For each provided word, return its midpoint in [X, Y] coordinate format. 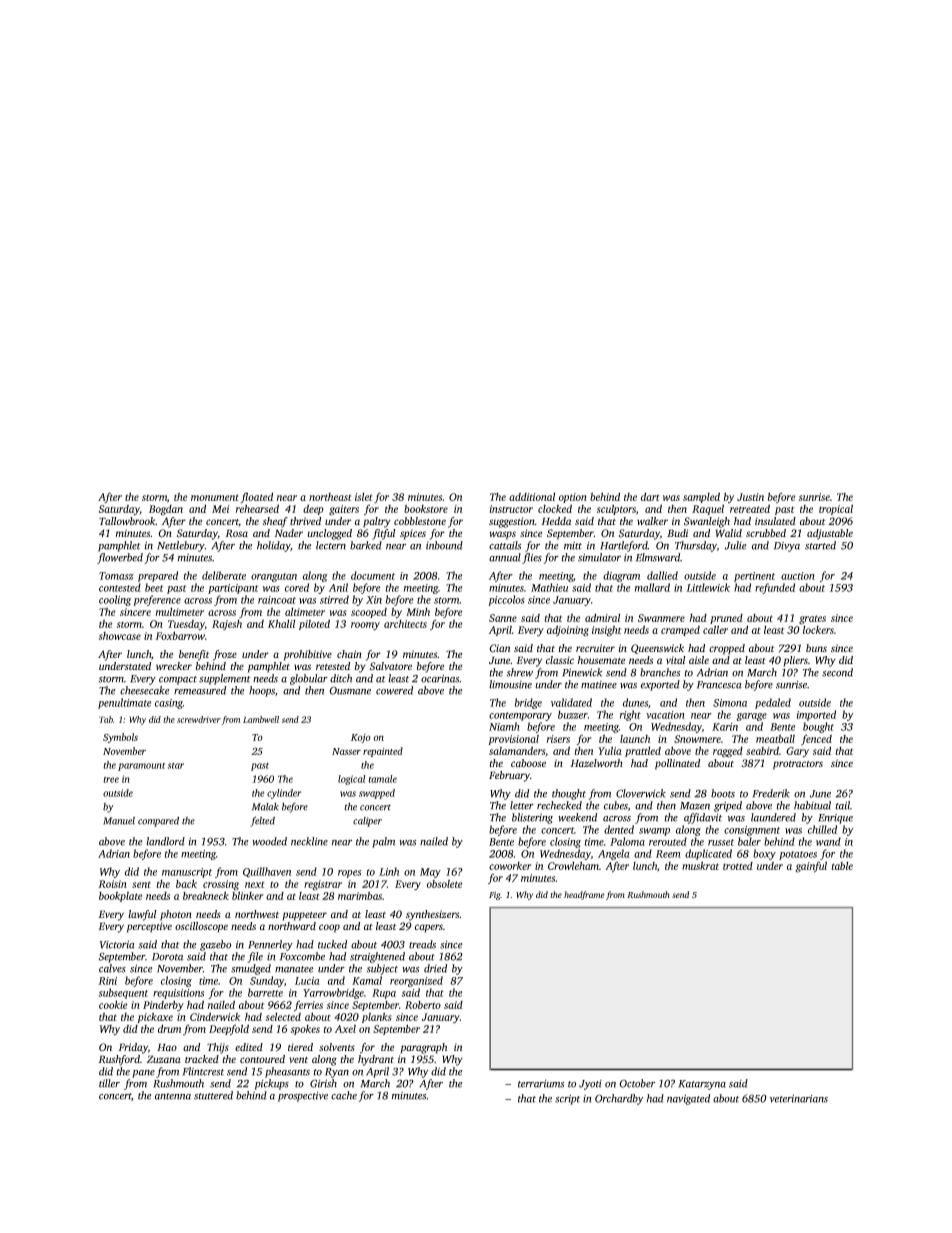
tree [111, 780]
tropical [836, 509]
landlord [165, 841]
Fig [495, 895]
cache [344, 1095]
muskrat [700, 865]
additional [532, 496]
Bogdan [166, 510]
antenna [173, 1096]
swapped [377, 794]
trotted [738, 866]
